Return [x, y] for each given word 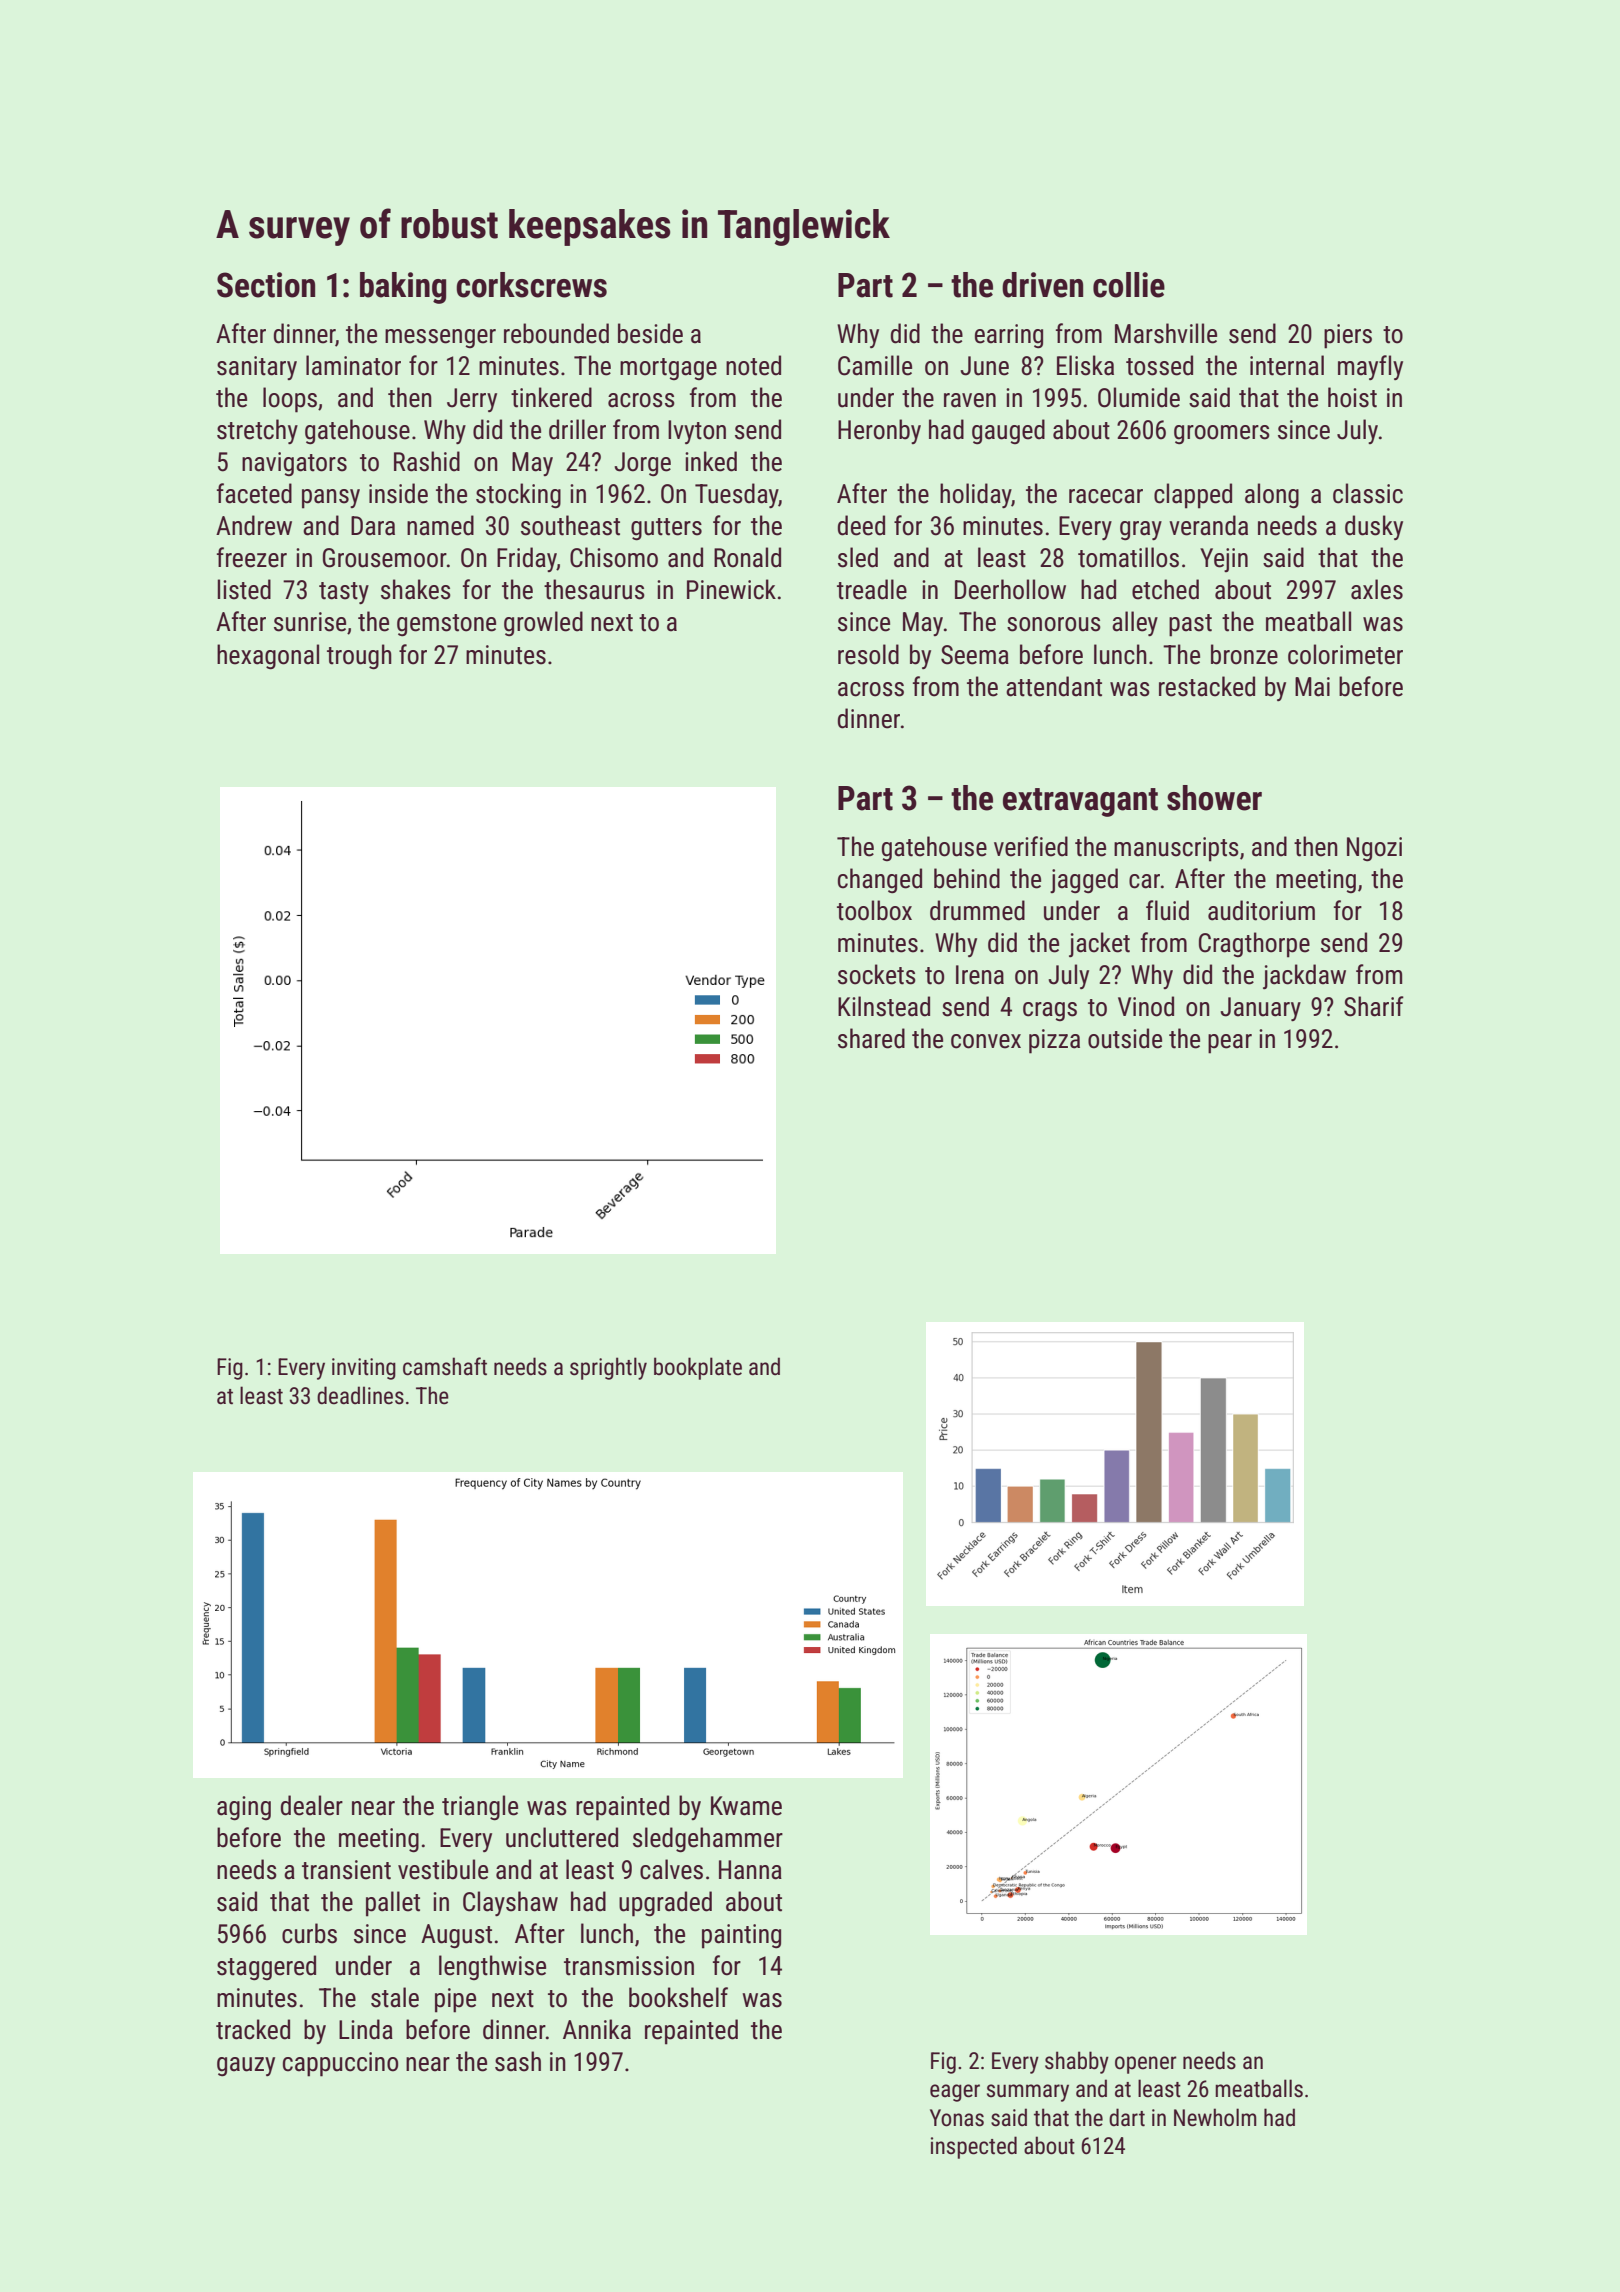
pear [1230, 1044]
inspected [974, 2147]
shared [871, 1038]
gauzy [246, 2067]
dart [1127, 2117]
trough [359, 657]
